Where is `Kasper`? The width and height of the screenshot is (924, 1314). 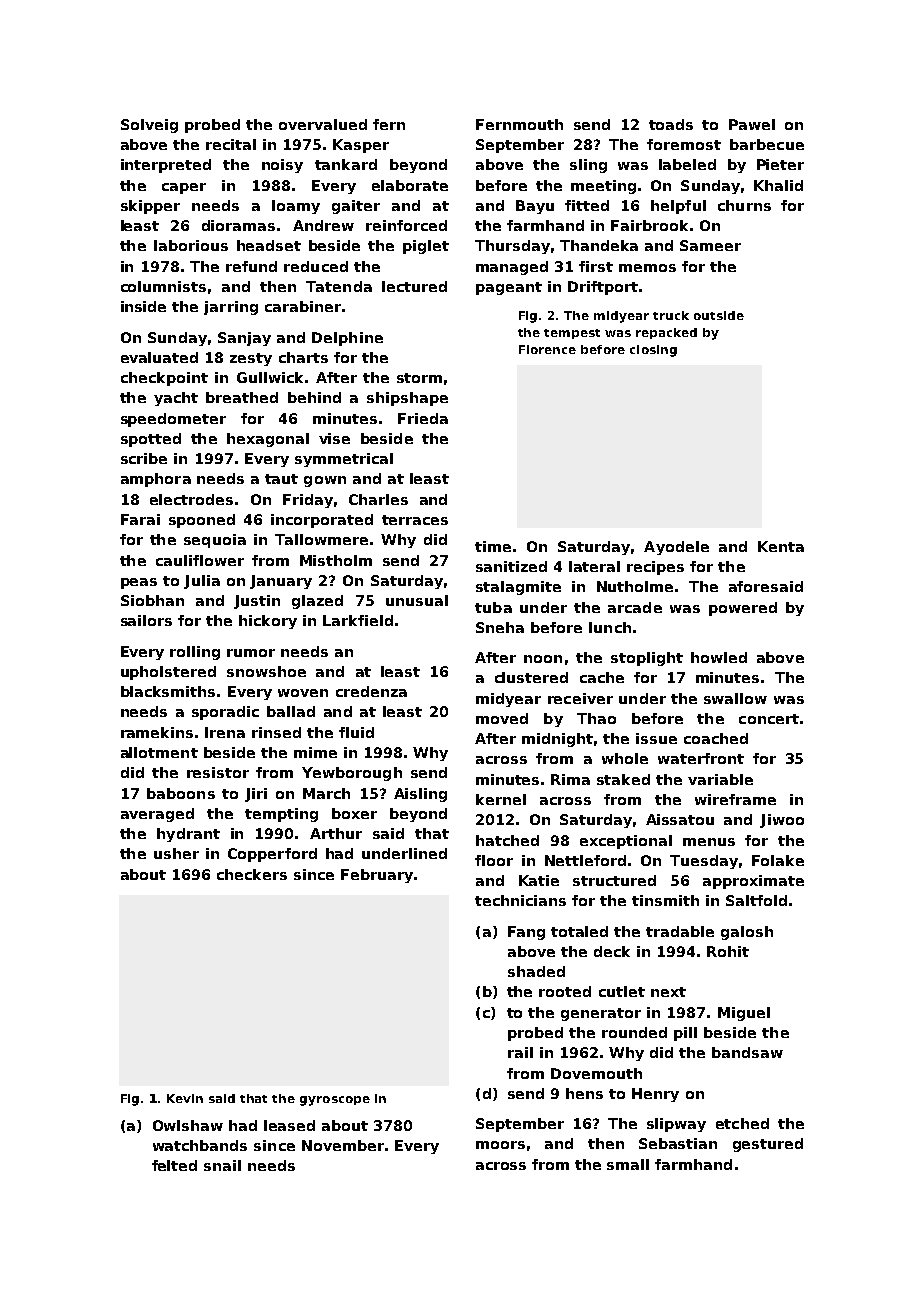 Kasper is located at coordinates (361, 146).
